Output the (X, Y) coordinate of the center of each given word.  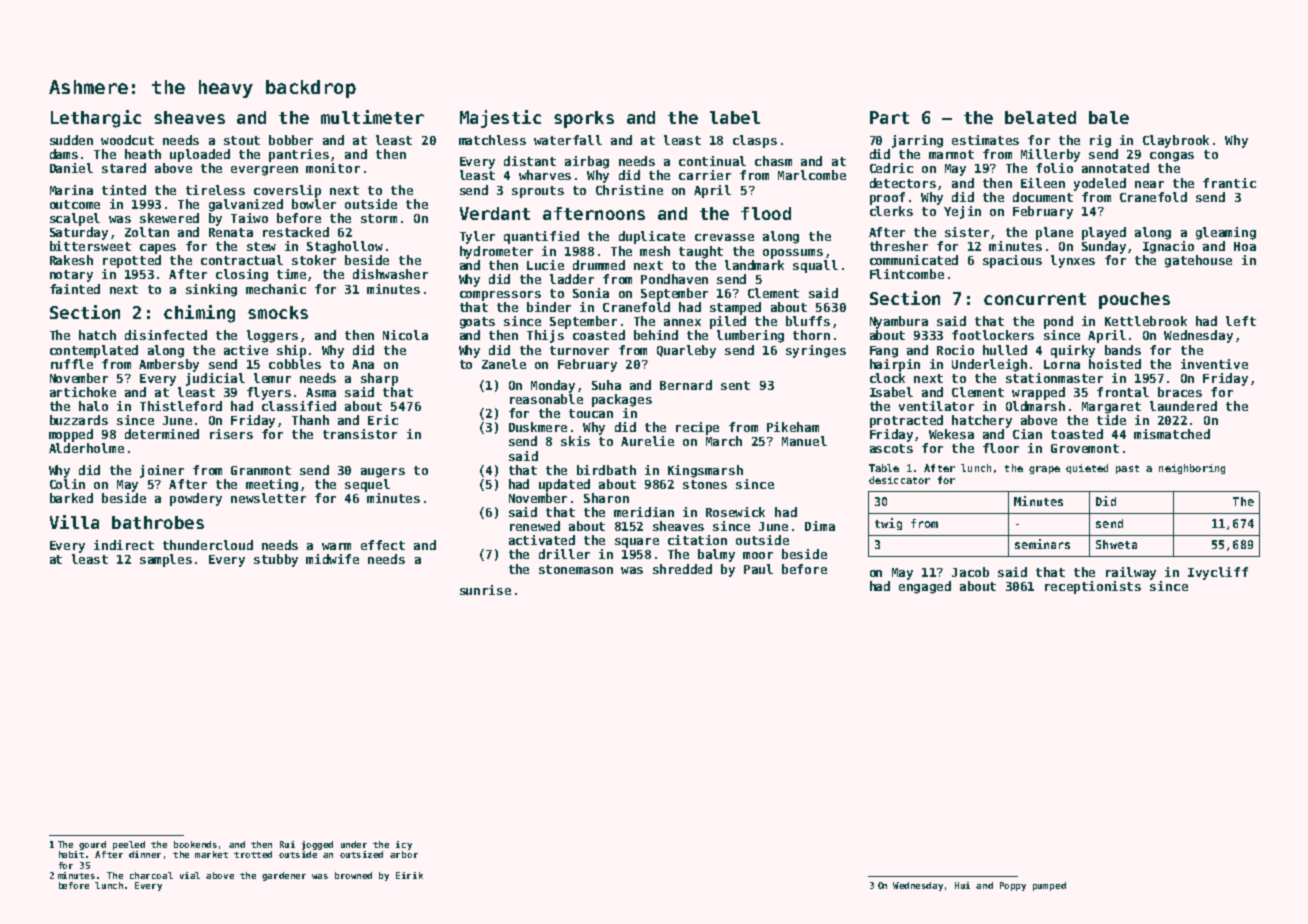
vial (190, 875)
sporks (584, 119)
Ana (363, 364)
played (1104, 233)
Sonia (591, 293)
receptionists (1093, 587)
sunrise (485, 590)
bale (1109, 117)
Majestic (500, 119)
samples (166, 560)
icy (404, 845)
